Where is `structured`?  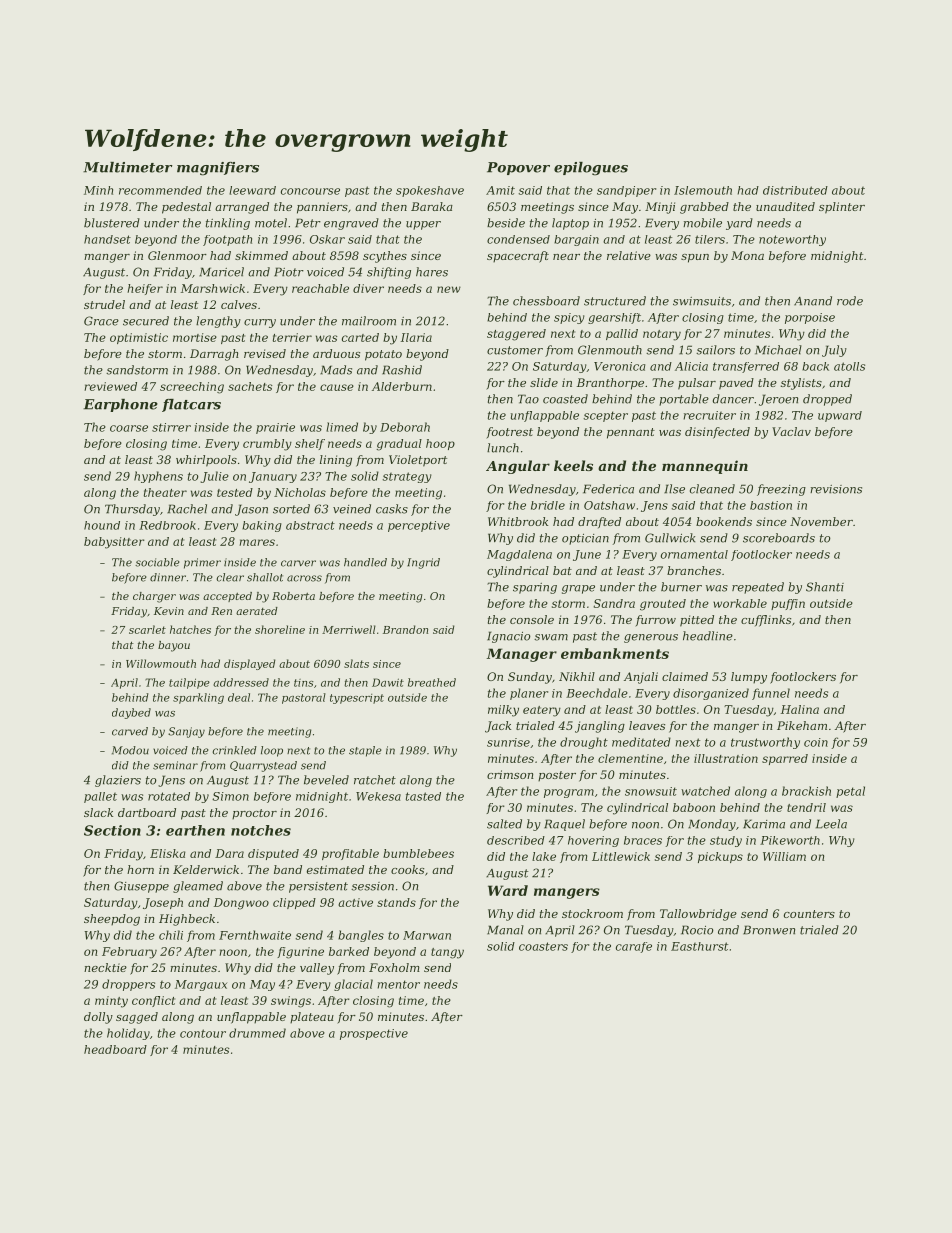 structured is located at coordinates (615, 301).
